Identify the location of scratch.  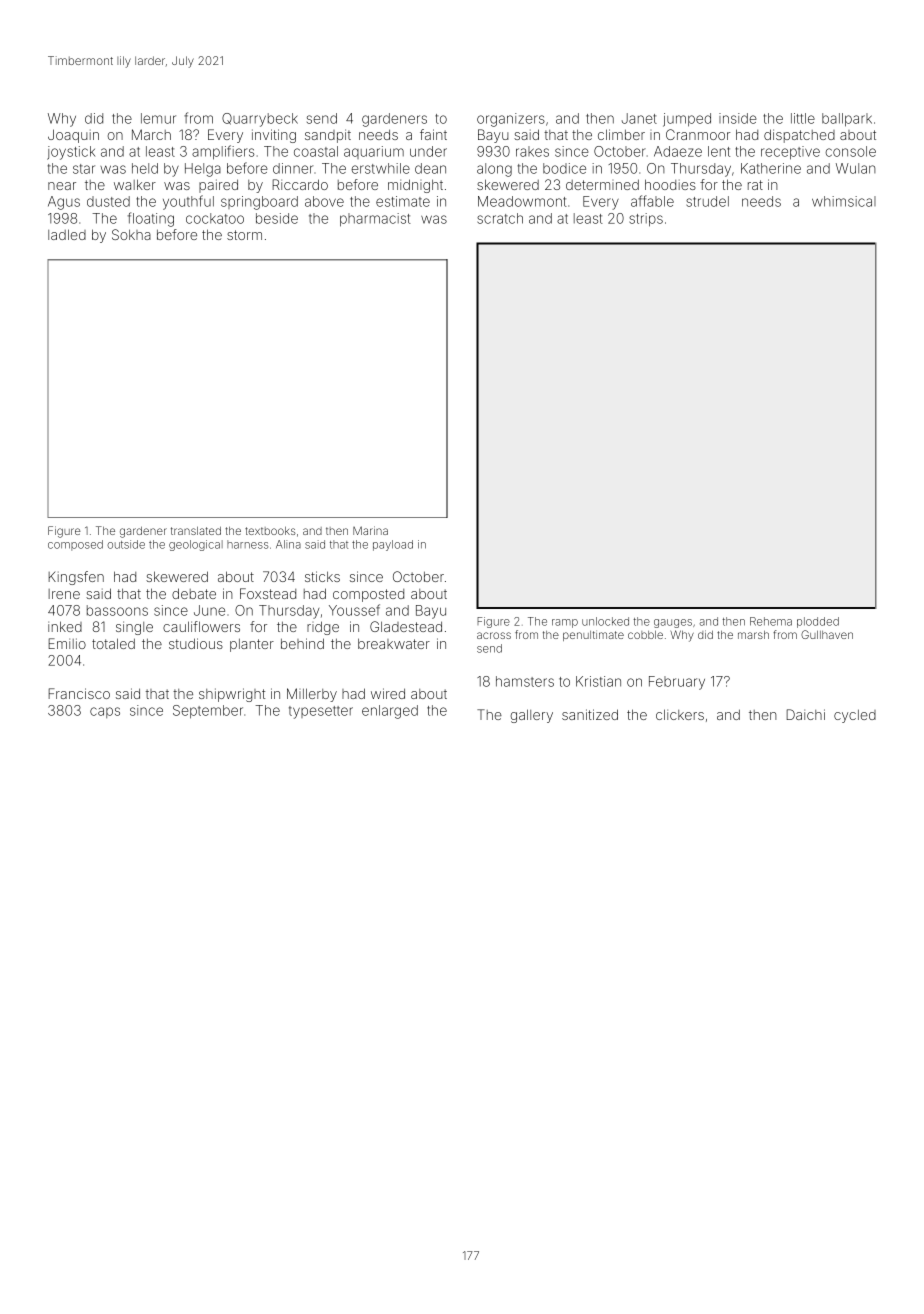
(500, 218).
